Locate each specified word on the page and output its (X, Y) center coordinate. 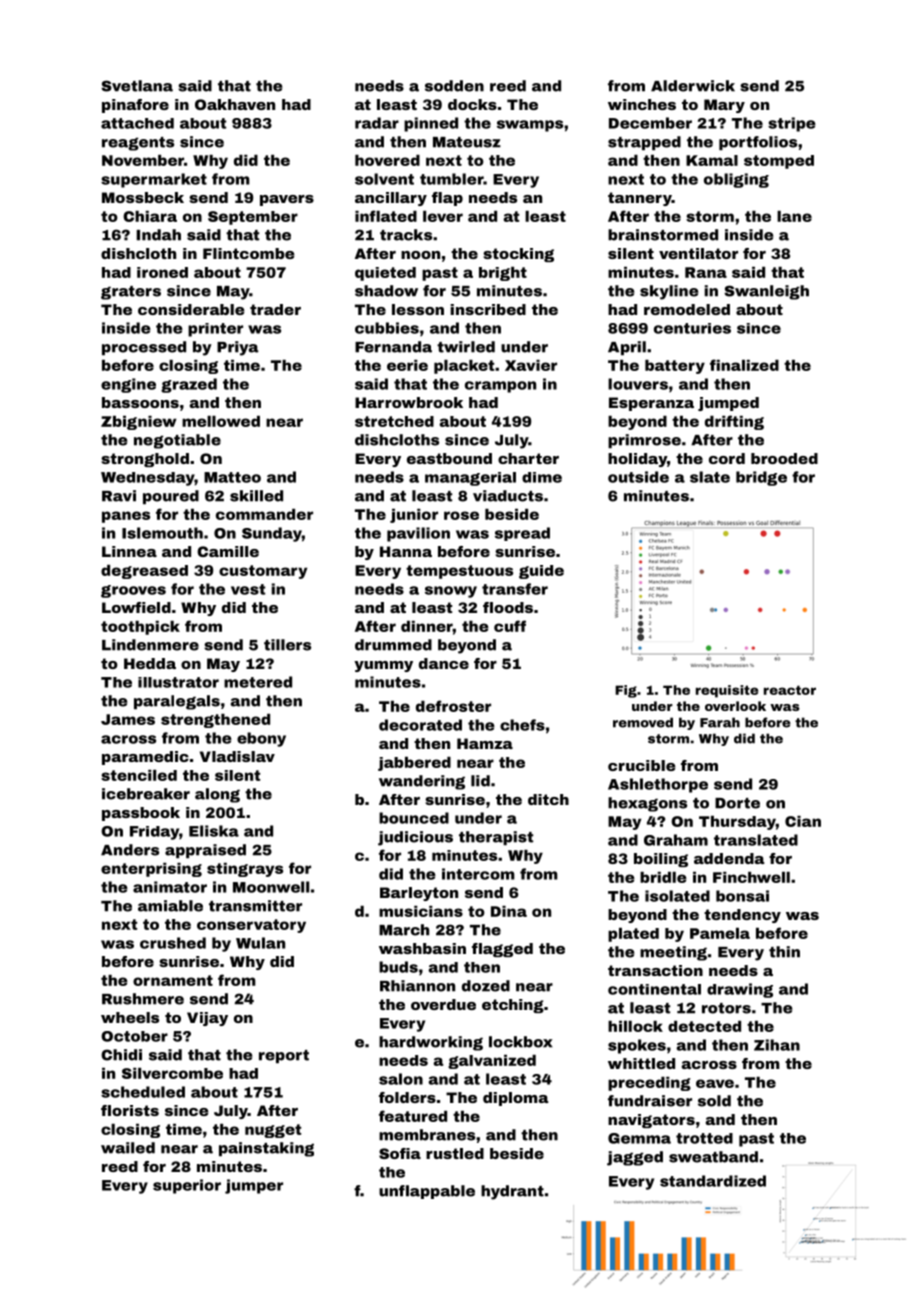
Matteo (232, 477)
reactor (790, 690)
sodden (454, 86)
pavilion (418, 534)
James (128, 719)
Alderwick (693, 86)
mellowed (221, 421)
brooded (784, 458)
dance (444, 663)
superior (187, 1186)
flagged (502, 950)
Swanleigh (766, 292)
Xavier (531, 365)
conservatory (251, 926)
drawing (740, 990)
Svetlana (137, 86)
